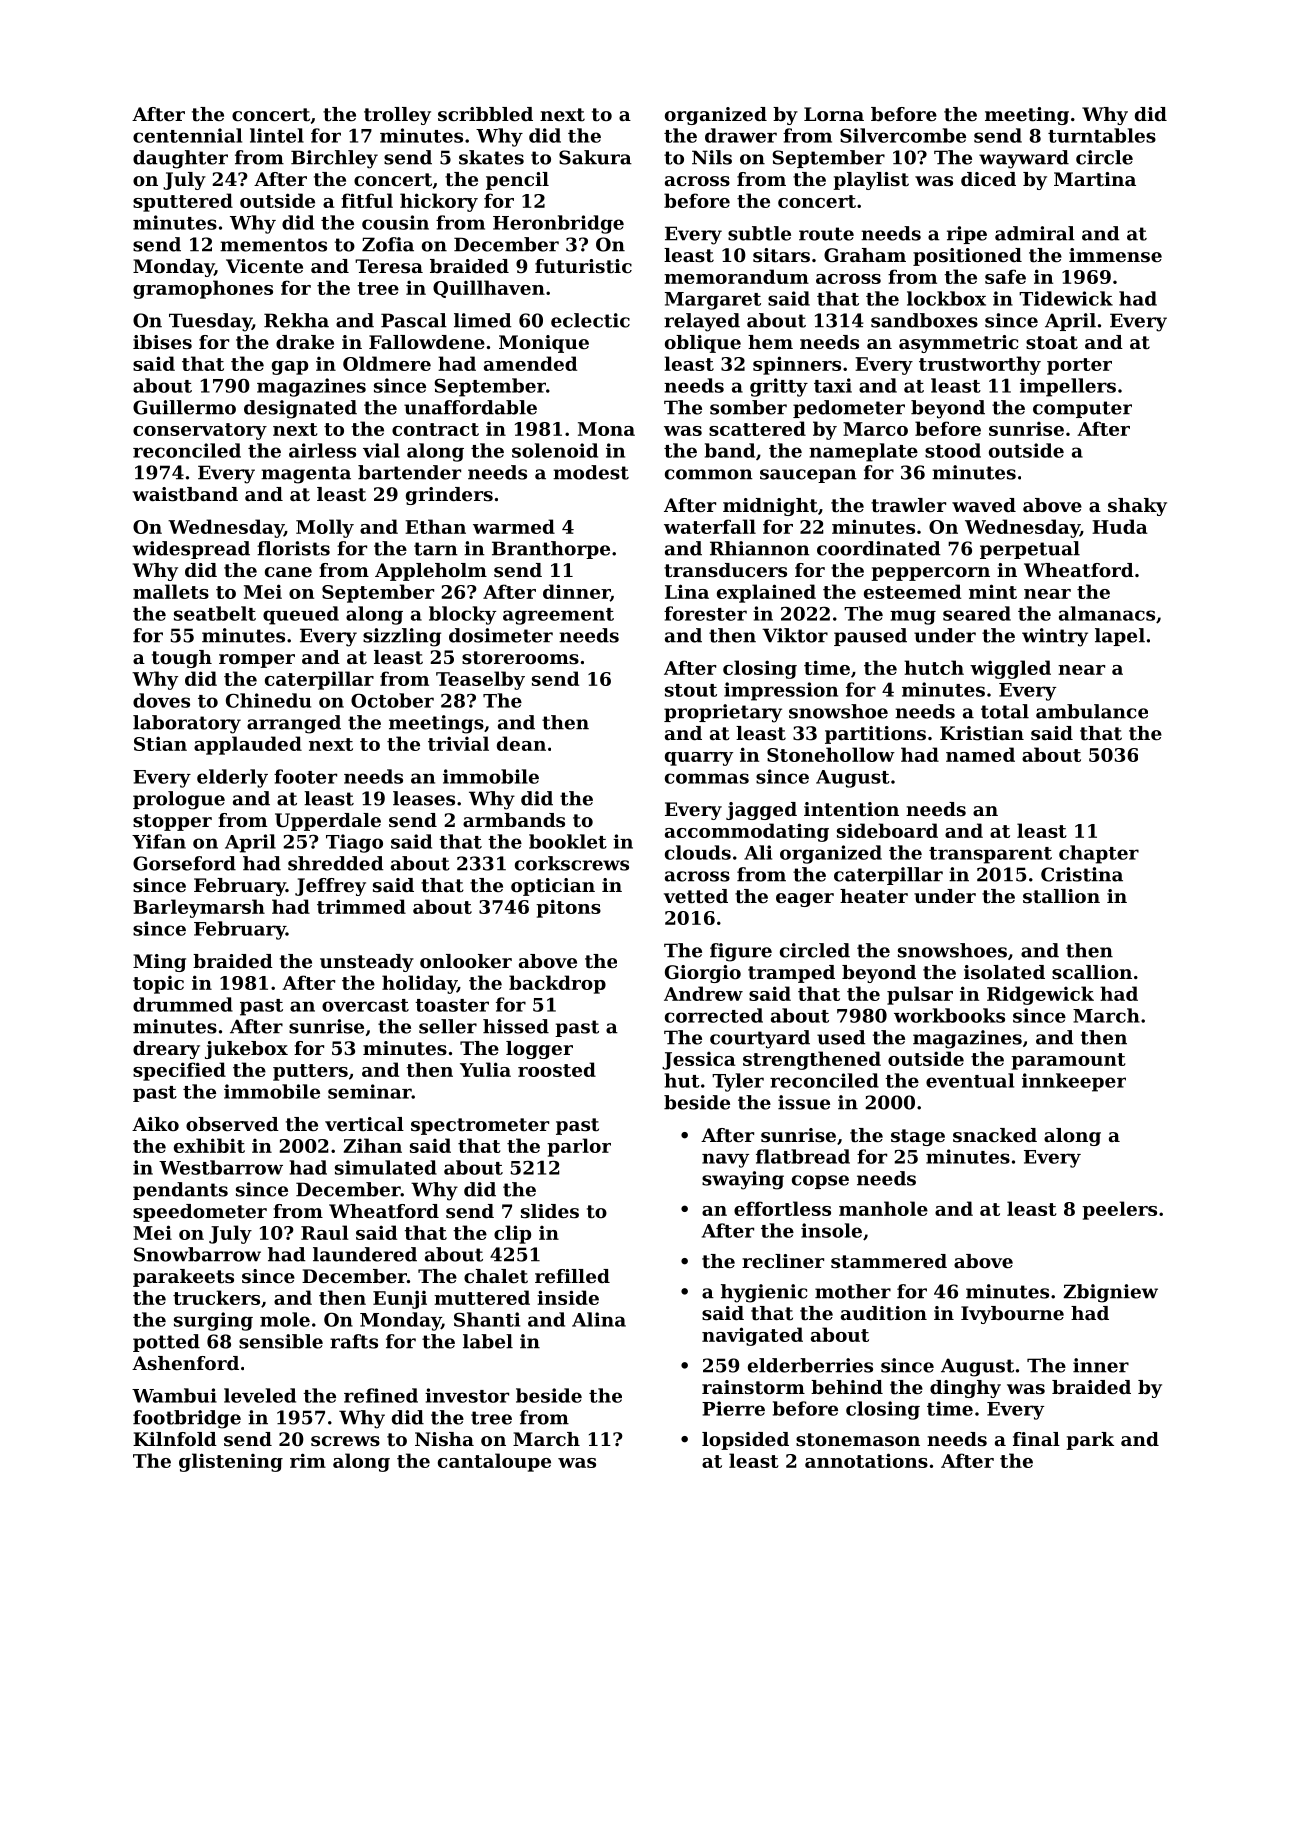 This screenshot has height=1839, width=1300. What do you see at coordinates (480, 1126) in the screenshot?
I see `spectrometer` at bounding box center [480, 1126].
